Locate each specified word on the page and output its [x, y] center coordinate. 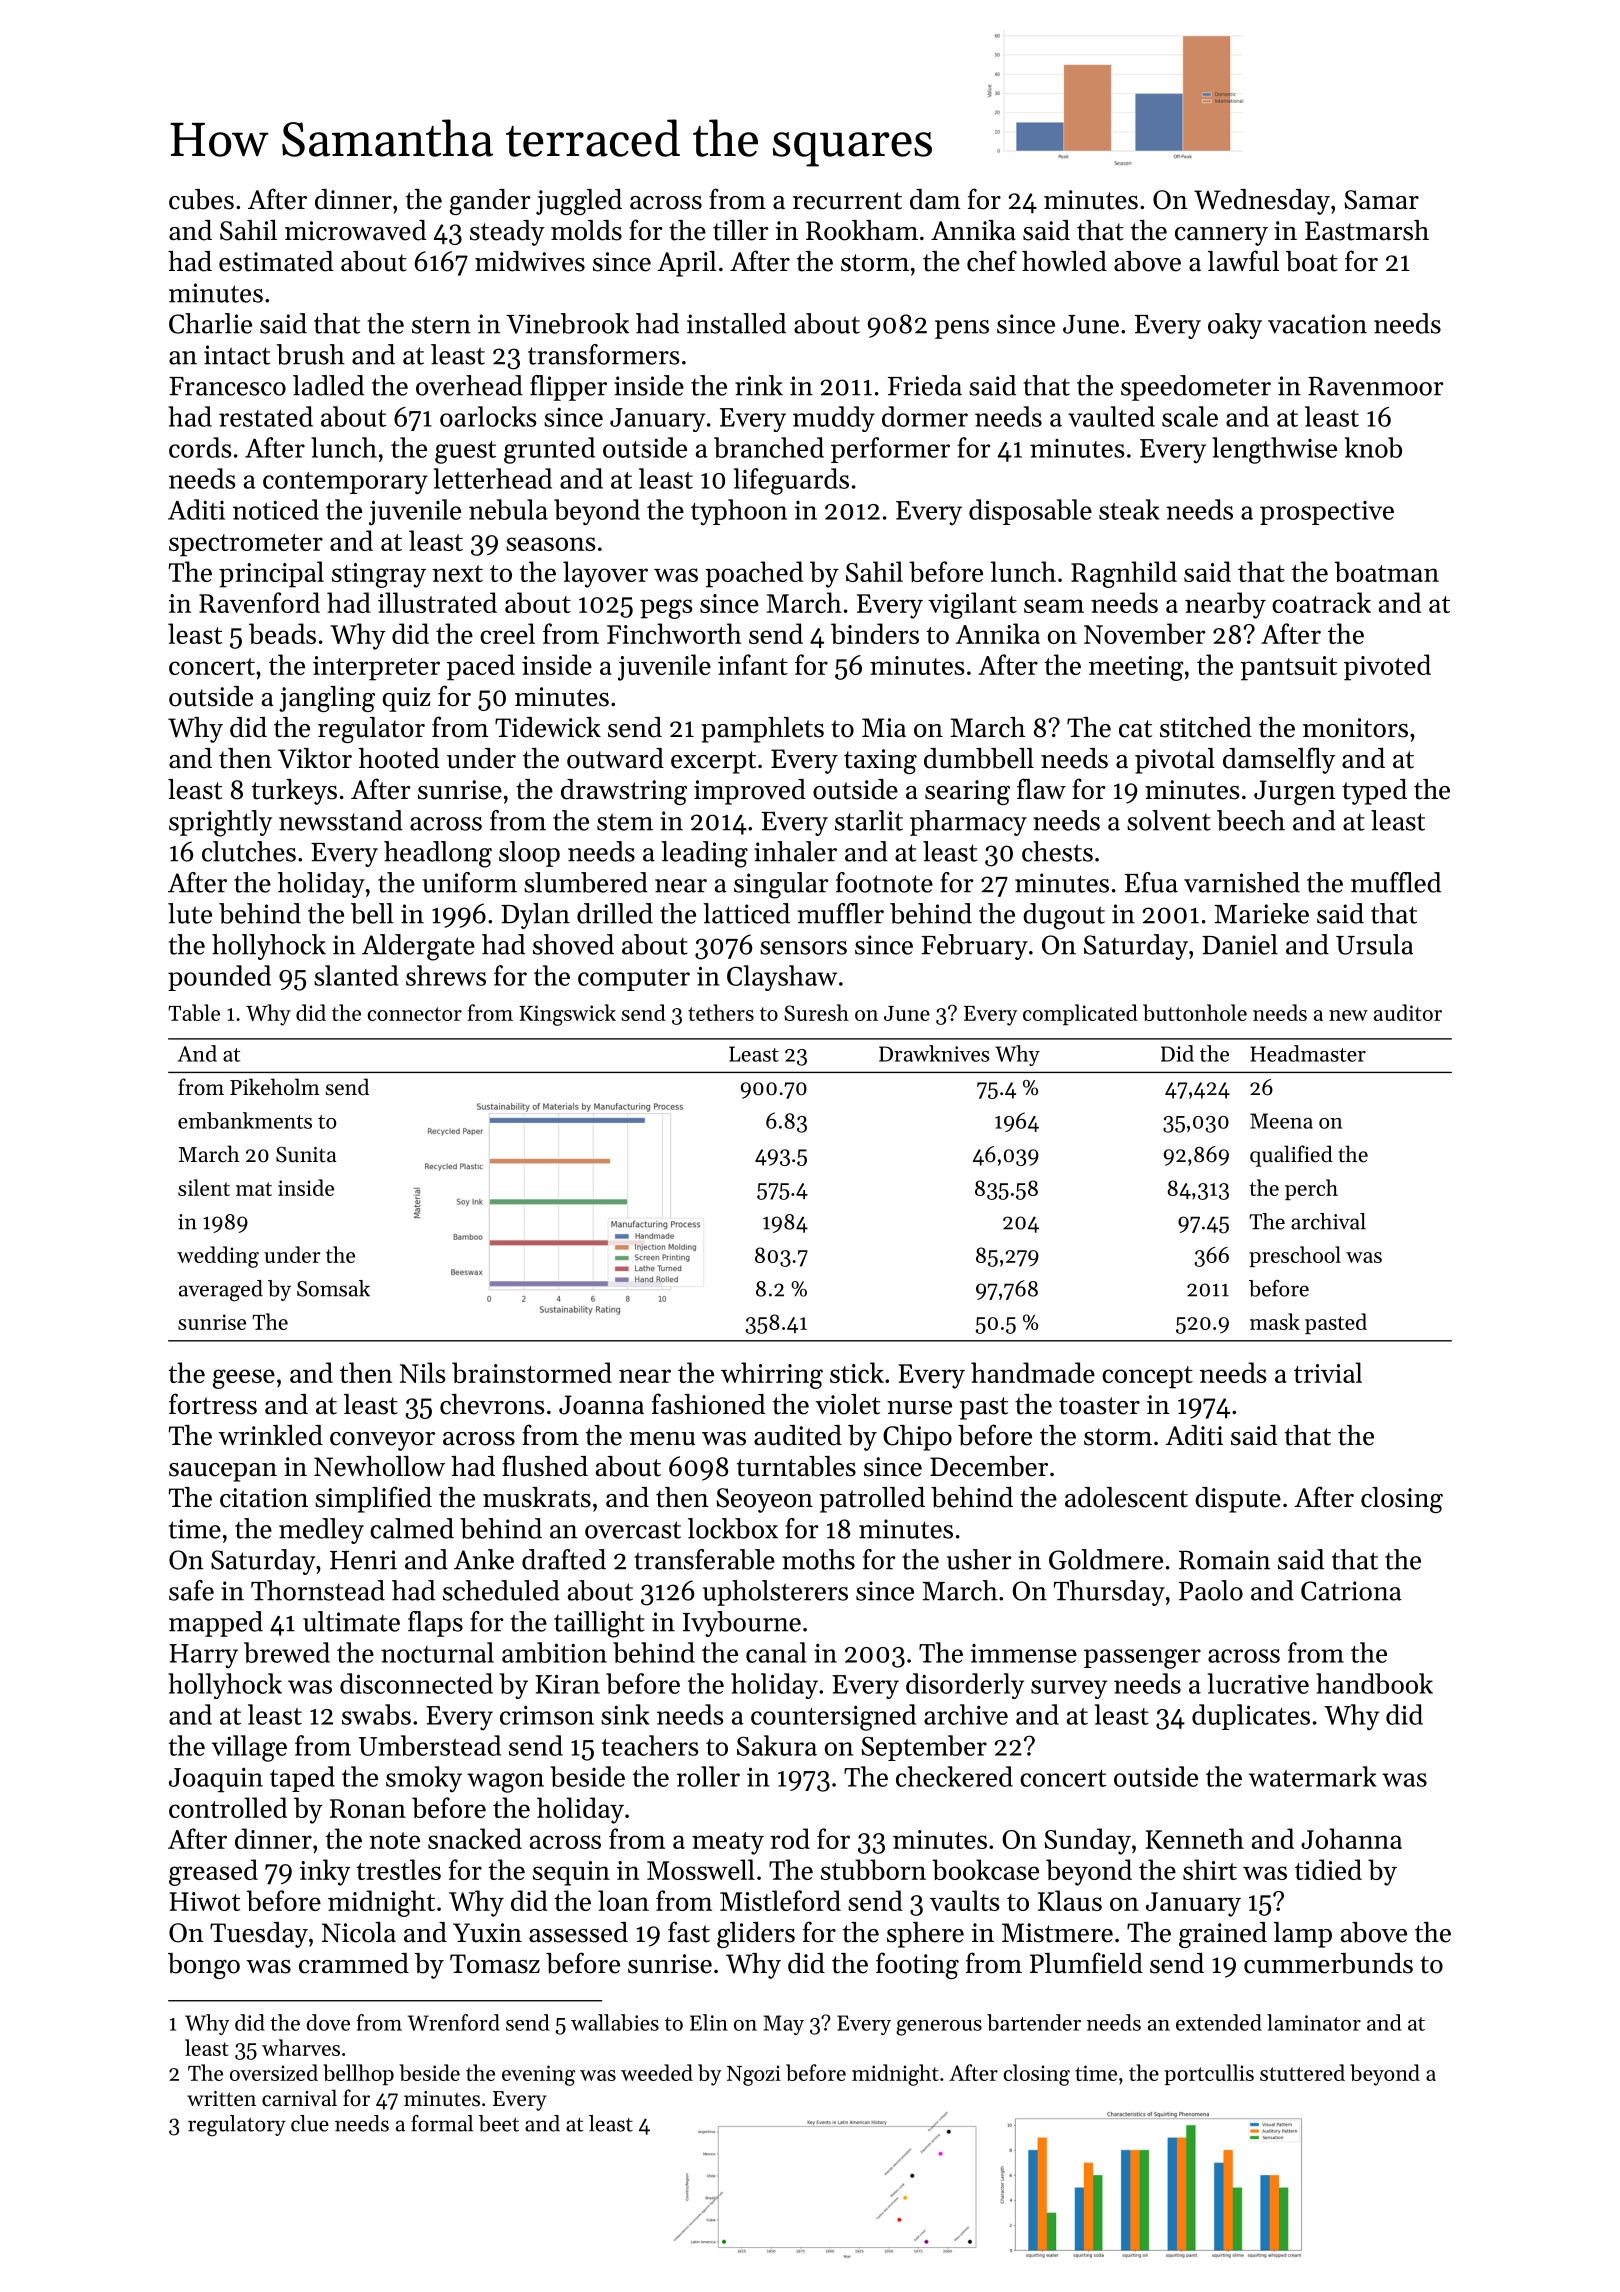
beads [282, 633]
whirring [772, 1375]
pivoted [1387, 667]
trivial [1328, 1372]
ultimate [351, 1621]
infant [753, 664]
